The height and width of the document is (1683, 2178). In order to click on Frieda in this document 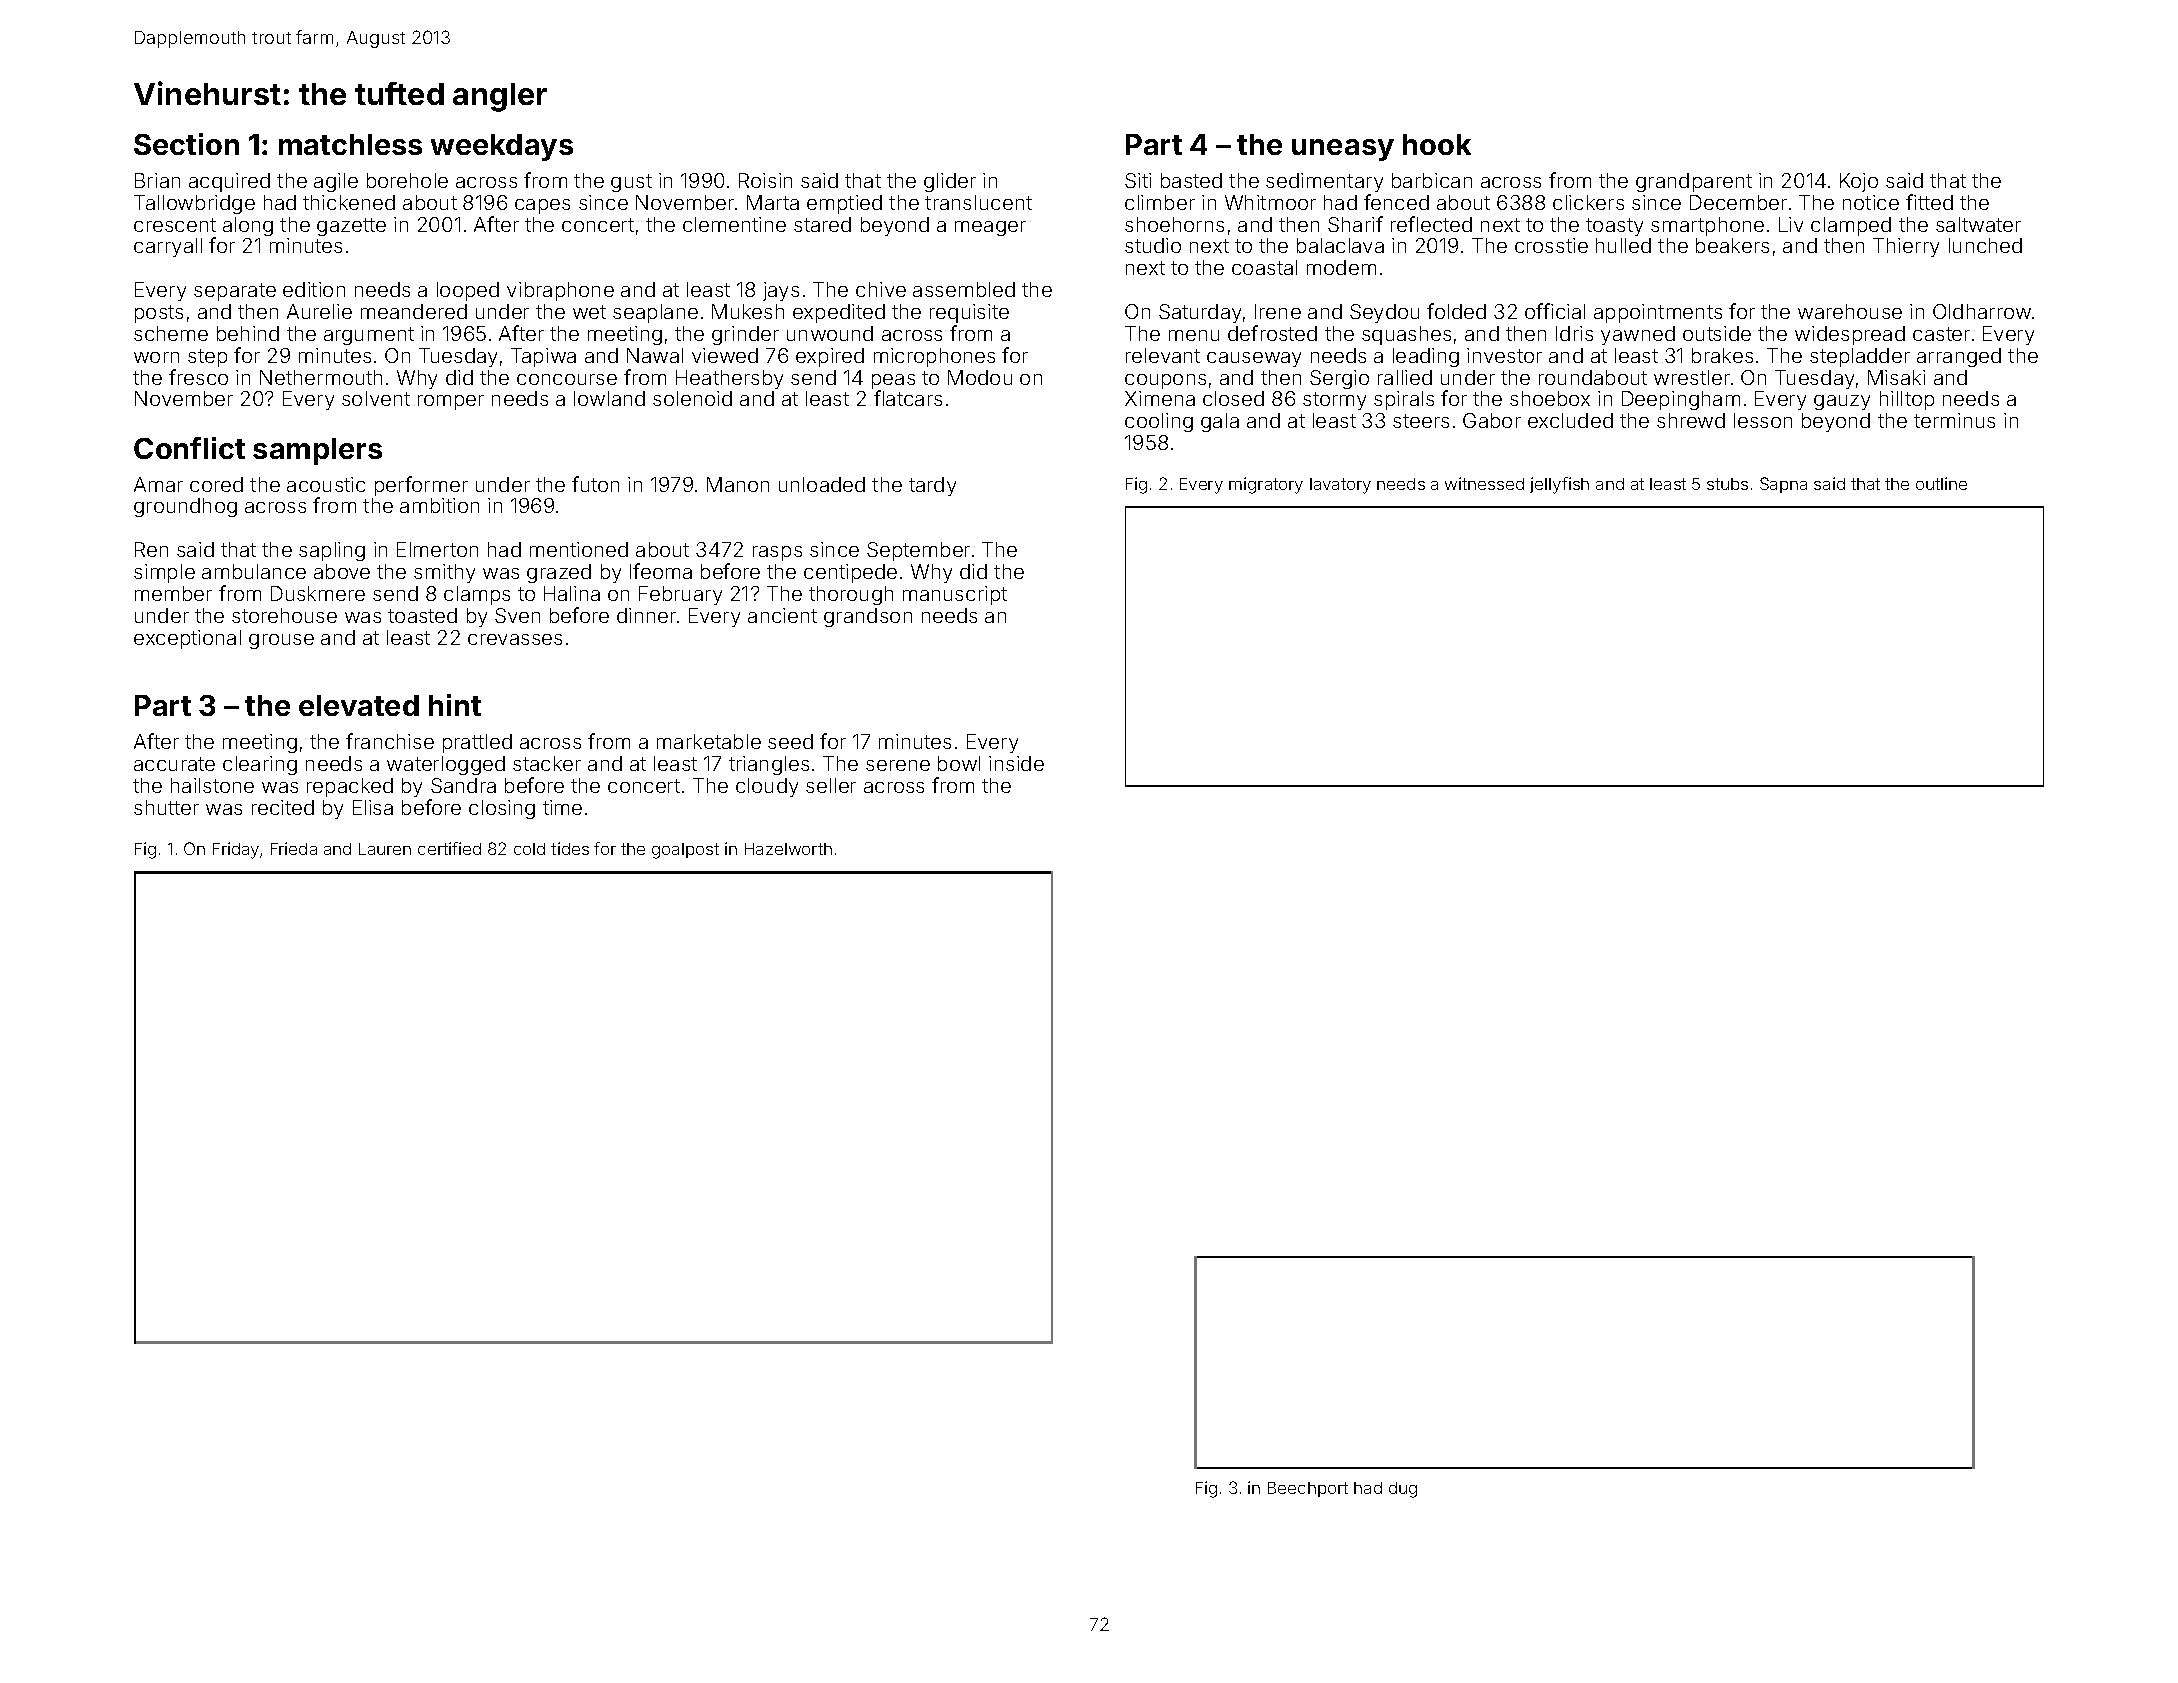, I will do `click(294, 848)`.
